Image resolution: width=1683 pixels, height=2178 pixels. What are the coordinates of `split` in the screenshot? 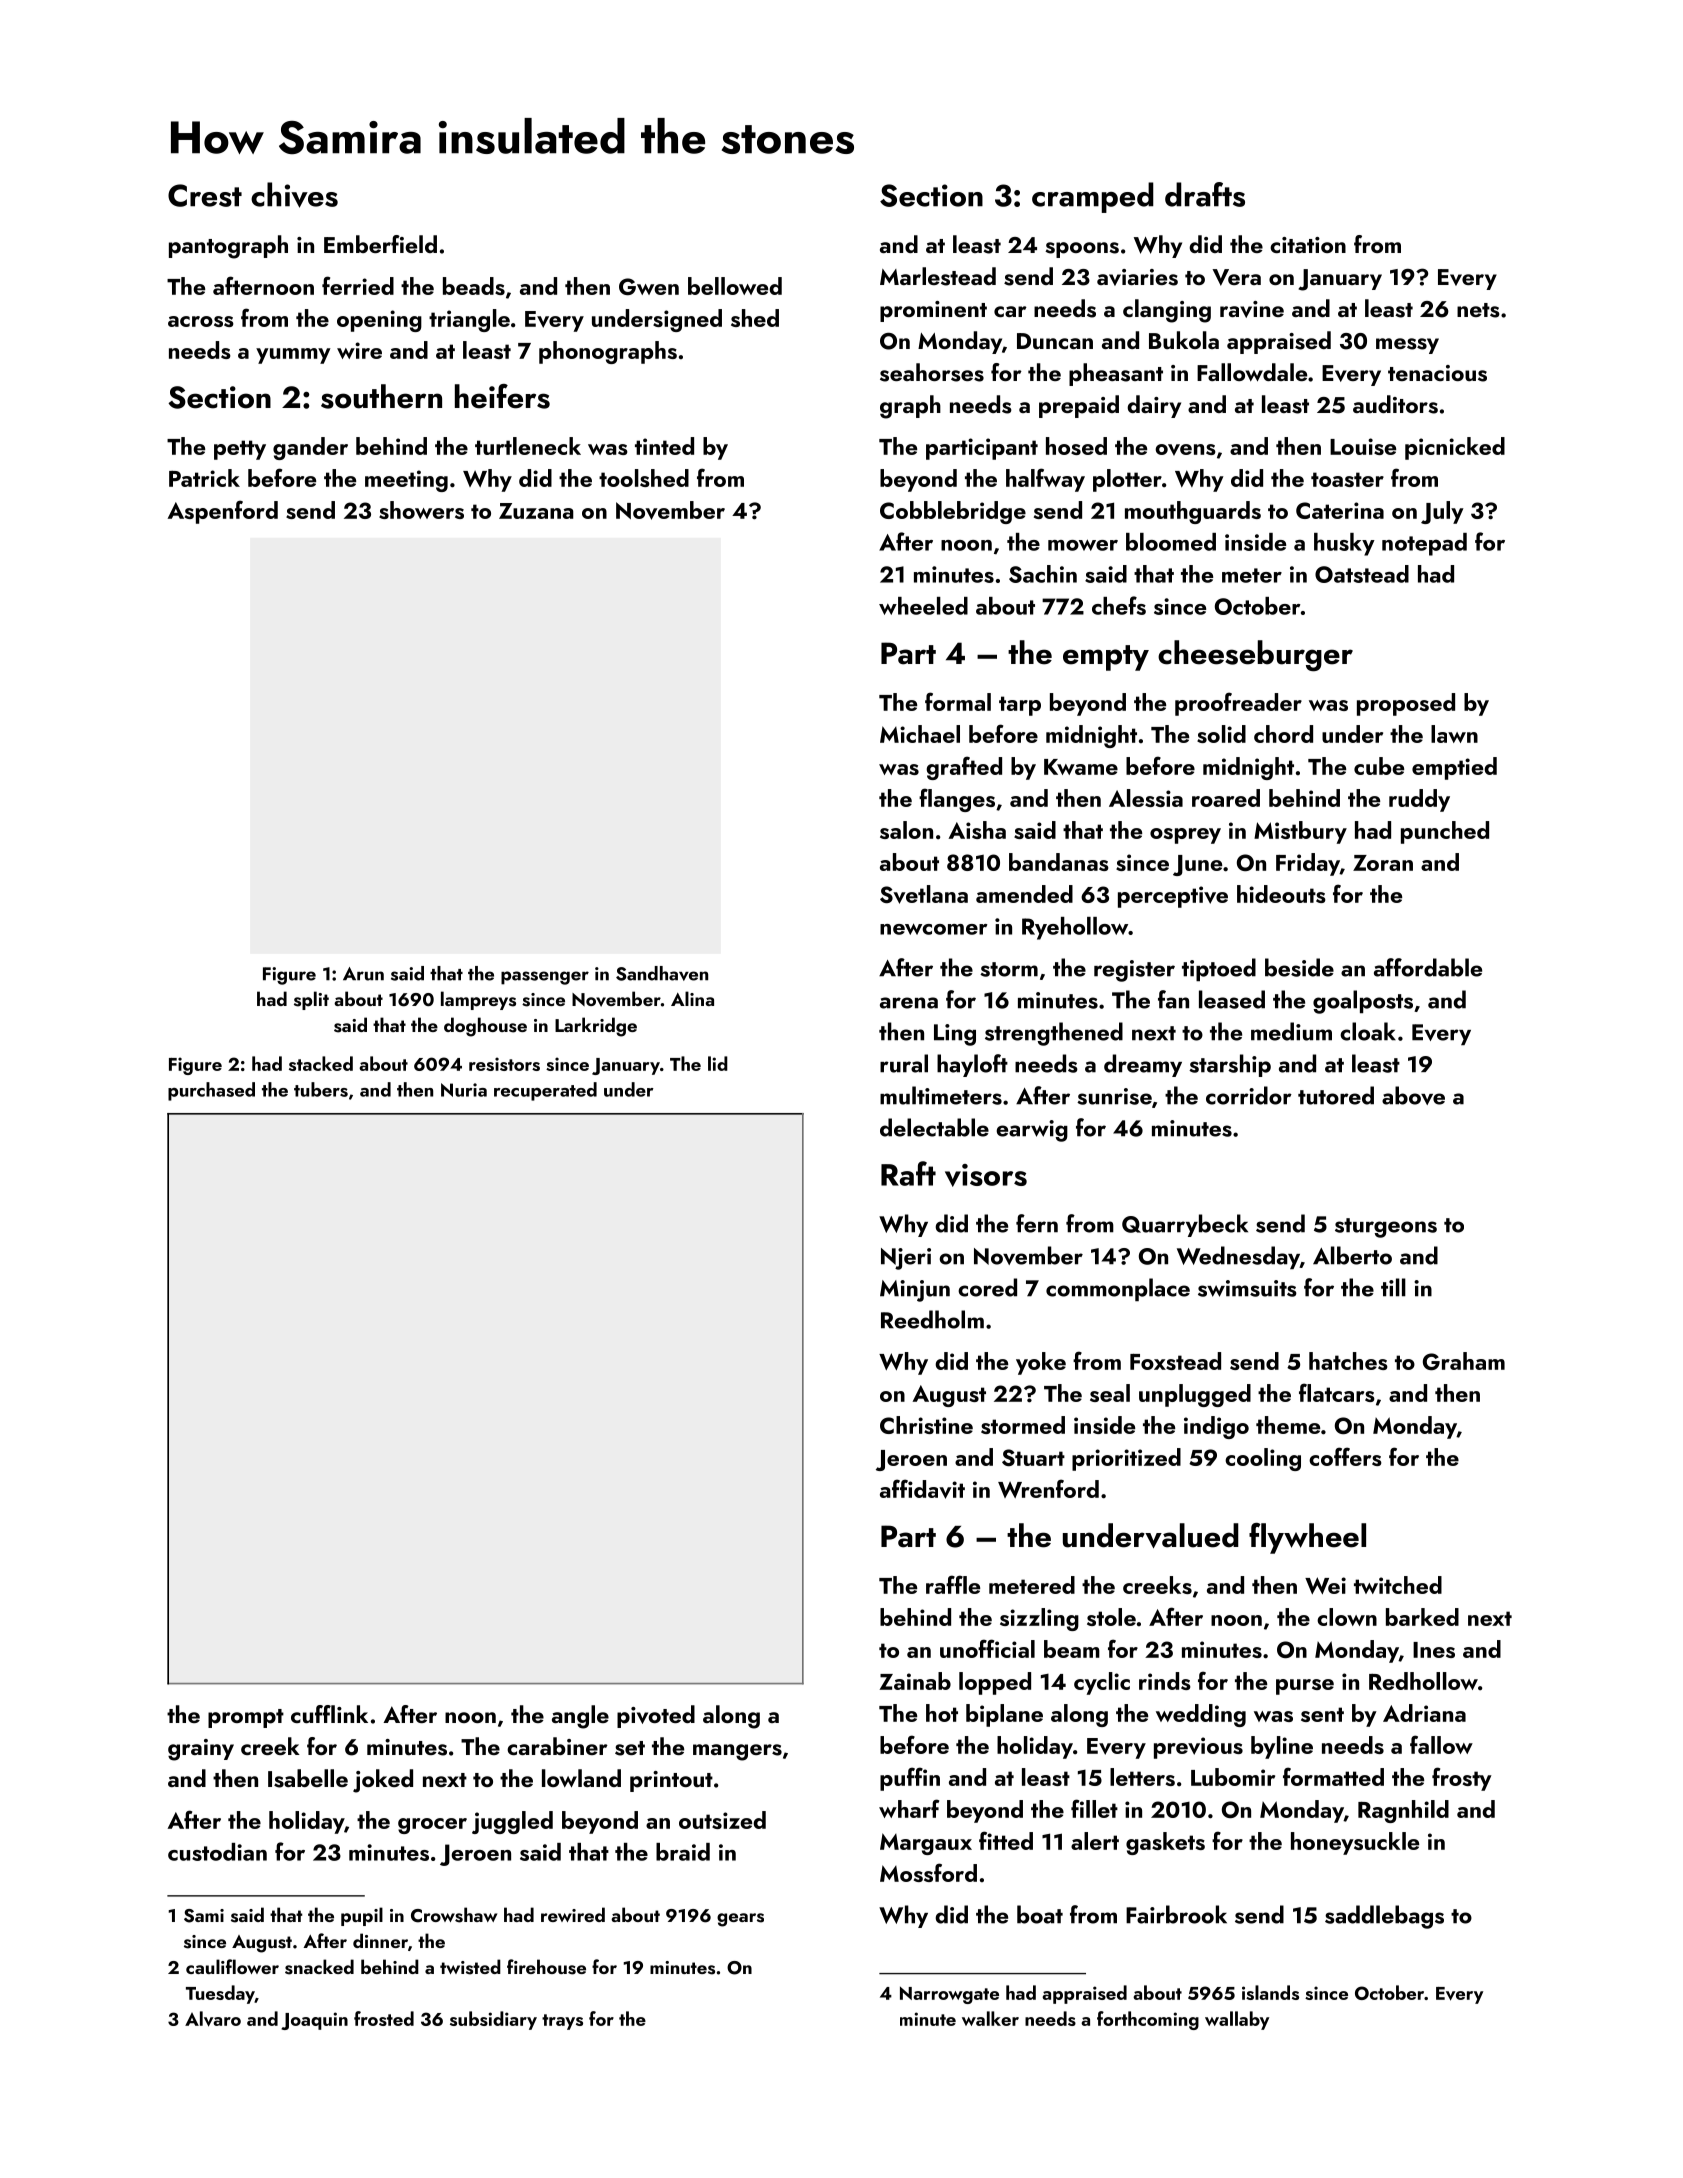 It's located at (311, 1000).
